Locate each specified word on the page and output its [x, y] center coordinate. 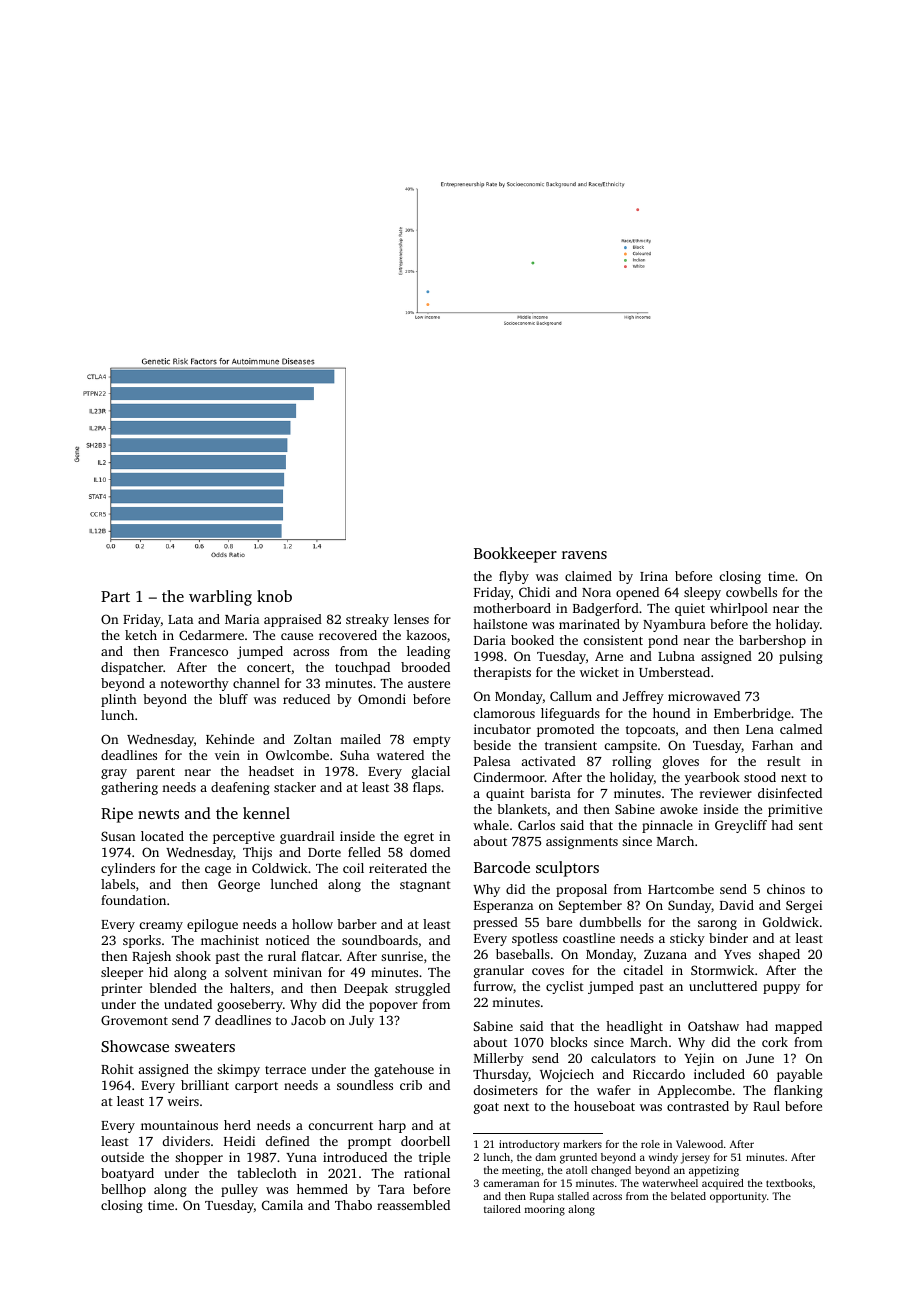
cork [775, 1042]
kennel [266, 813]
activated [549, 761]
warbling [220, 598]
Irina [654, 576]
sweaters [205, 1047]
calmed [801, 729]
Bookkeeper [515, 555]
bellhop [123, 1190]
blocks [568, 1042]
